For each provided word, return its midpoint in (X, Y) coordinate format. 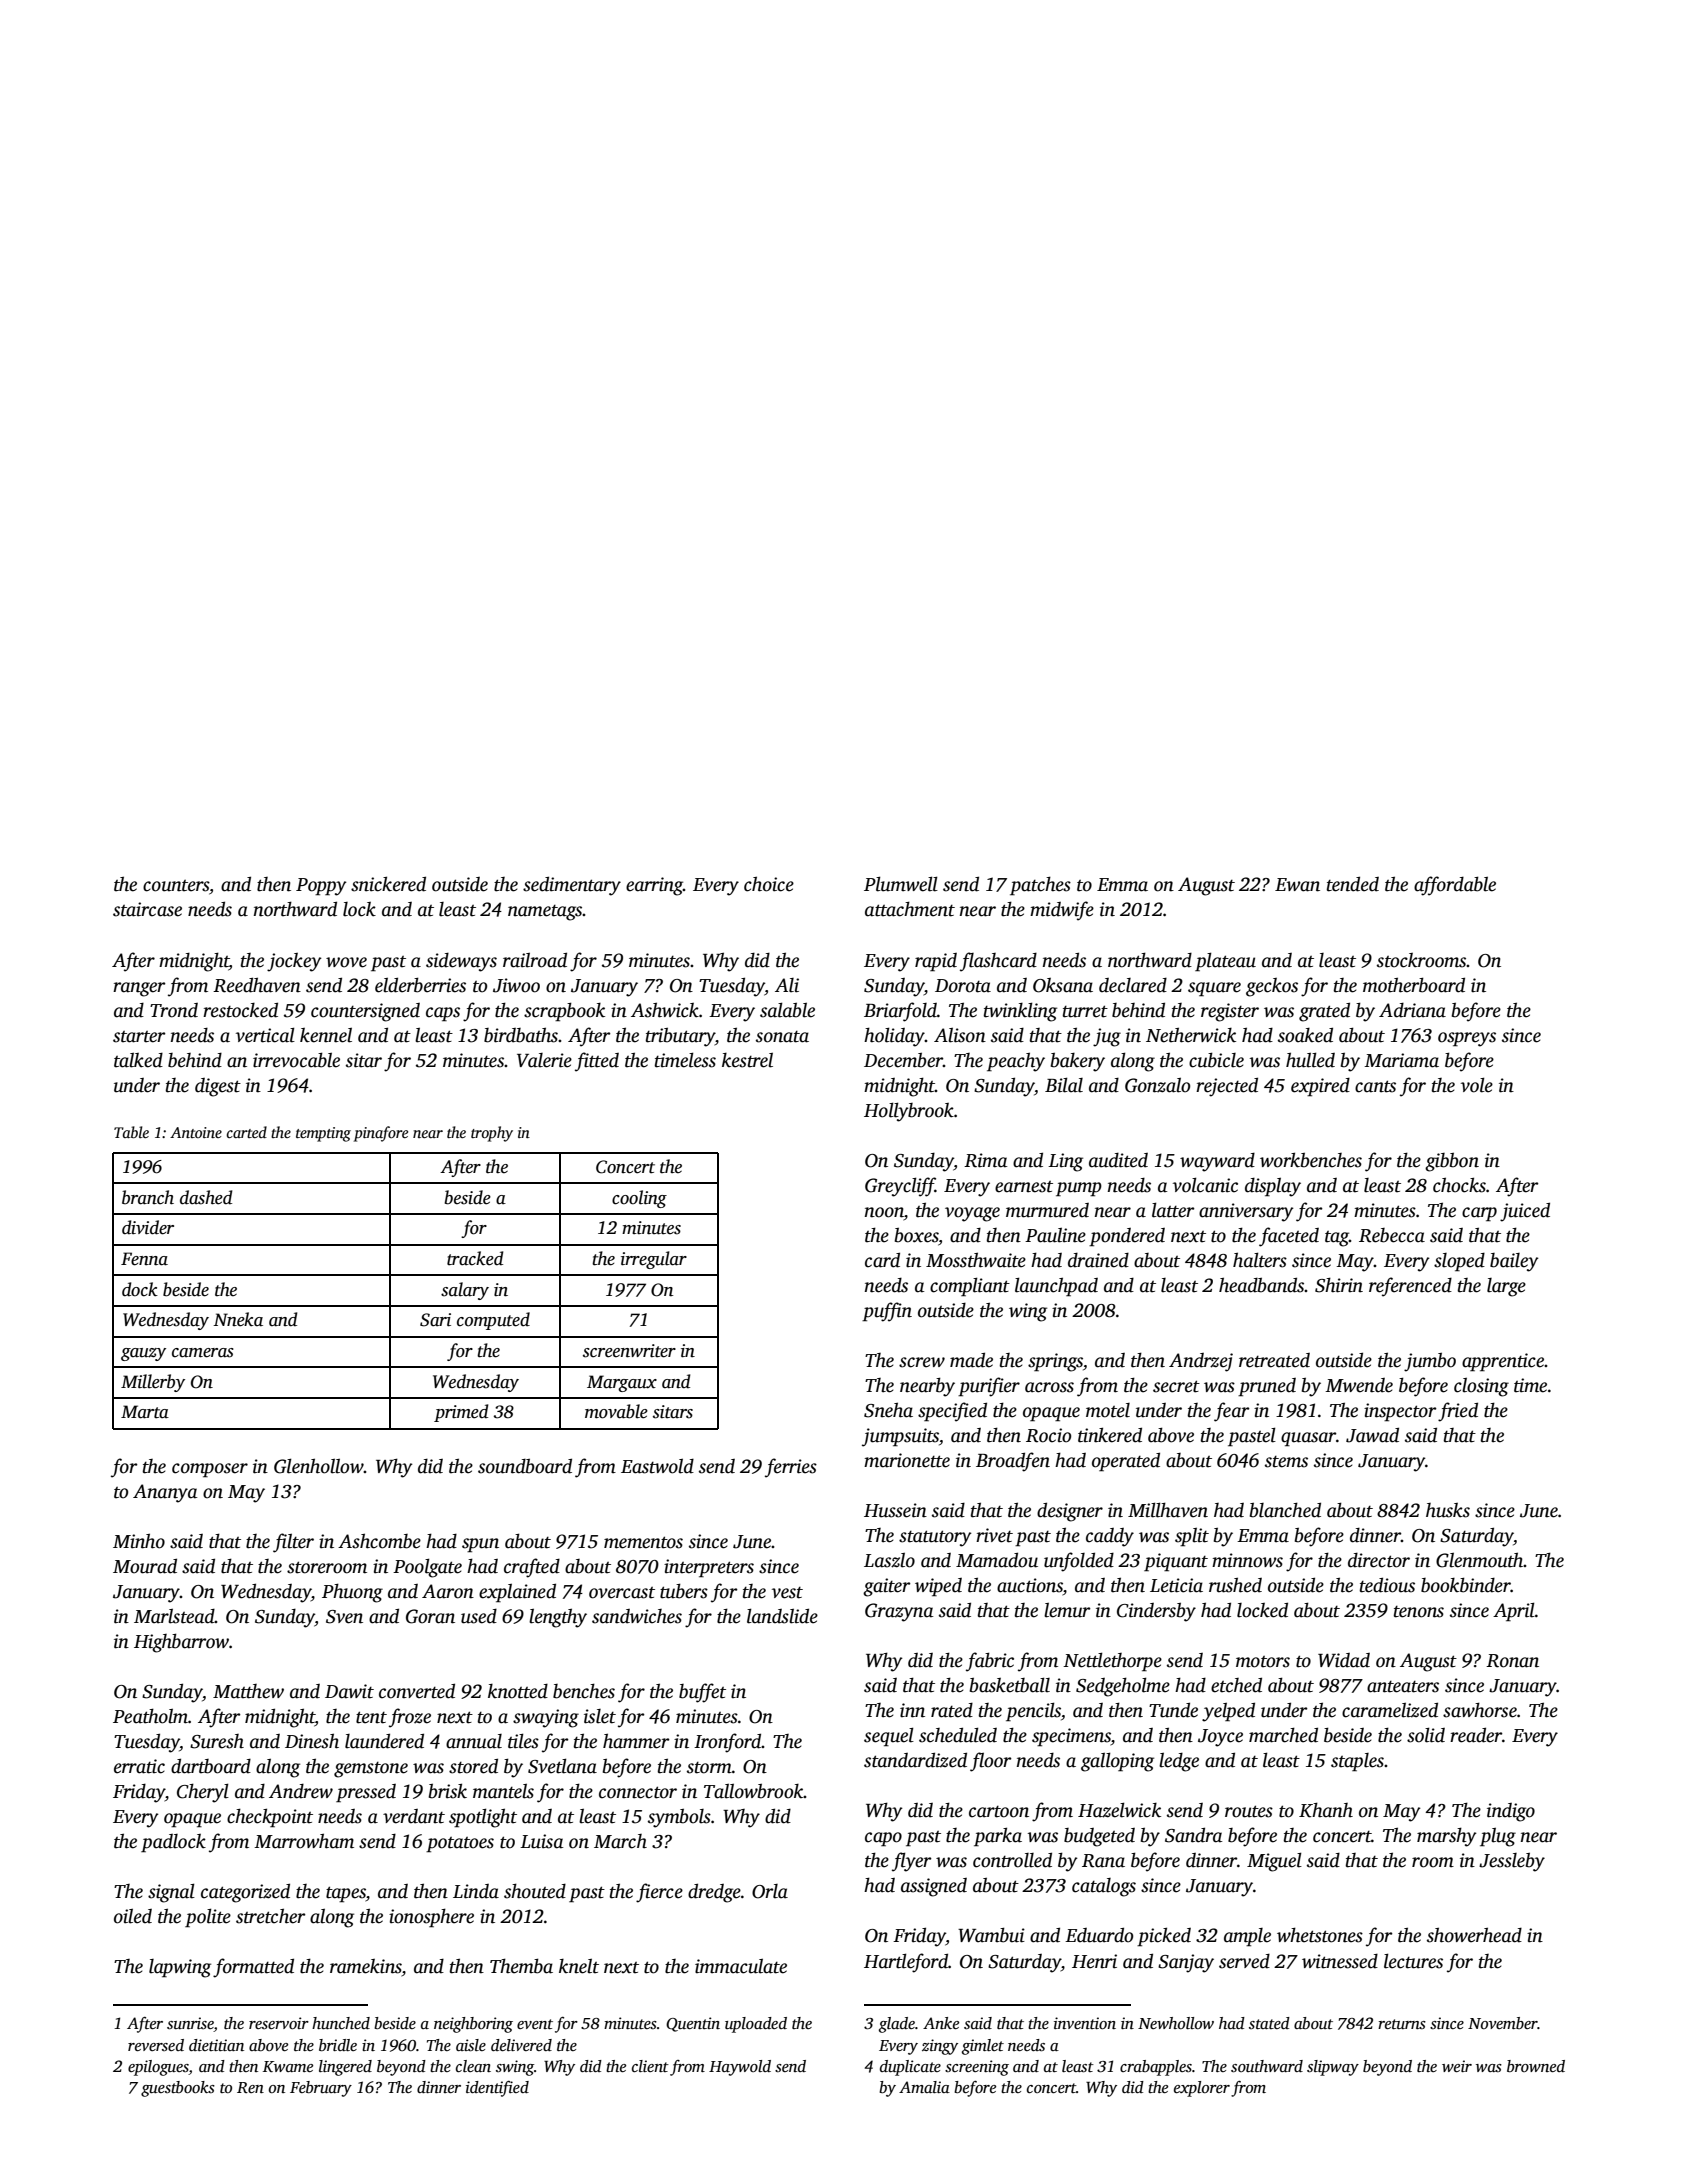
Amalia (924, 2087)
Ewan (1297, 885)
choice (769, 884)
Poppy (321, 887)
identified (497, 2089)
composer (210, 1470)
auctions (1030, 1586)
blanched (1285, 1510)
